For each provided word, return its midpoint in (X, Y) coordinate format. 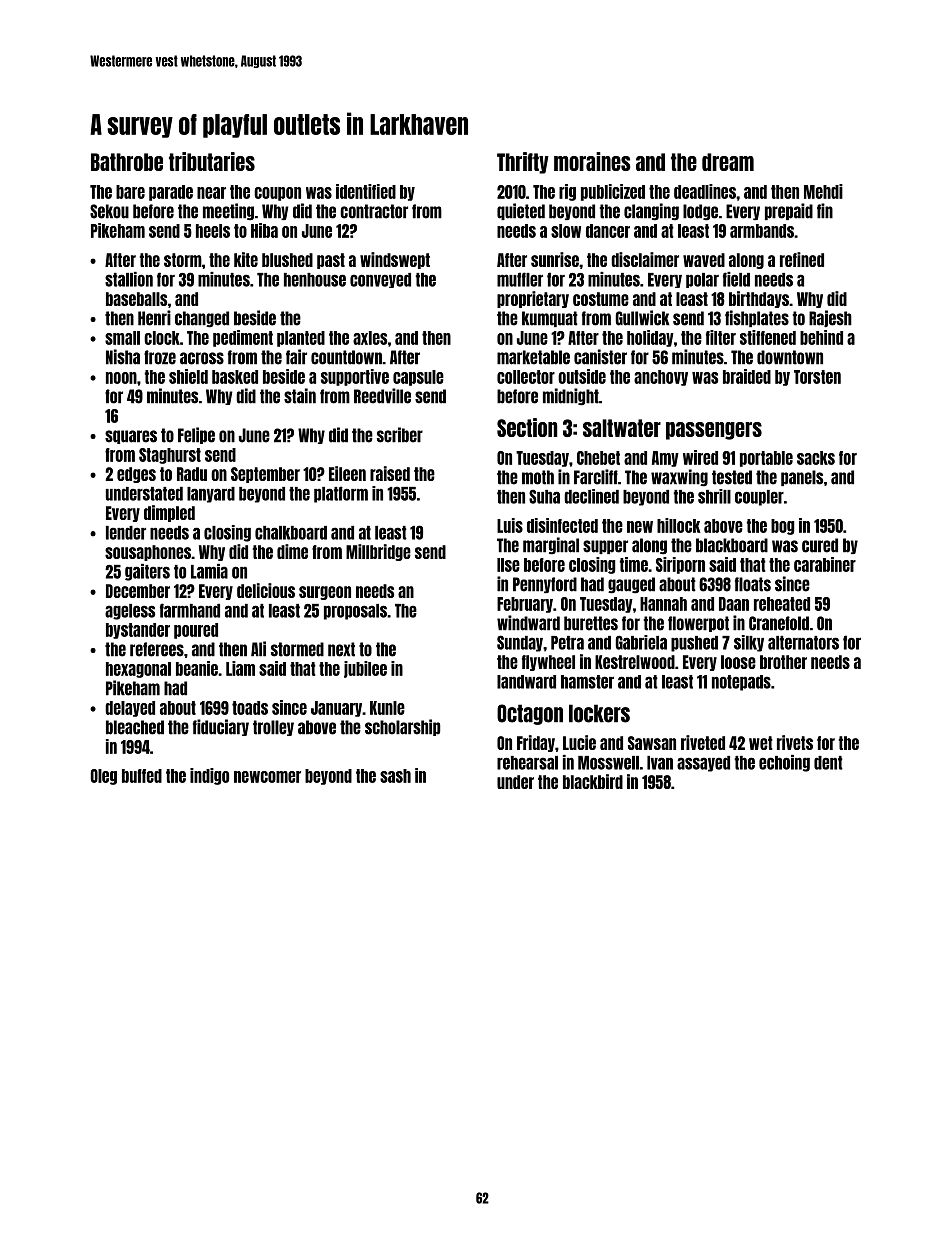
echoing (784, 763)
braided (747, 376)
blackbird (593, 781)
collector (526, 377)
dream (728, 162)
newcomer (267, 777)
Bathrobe (127, 162)
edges (136, 475)
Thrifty (523, 163)
